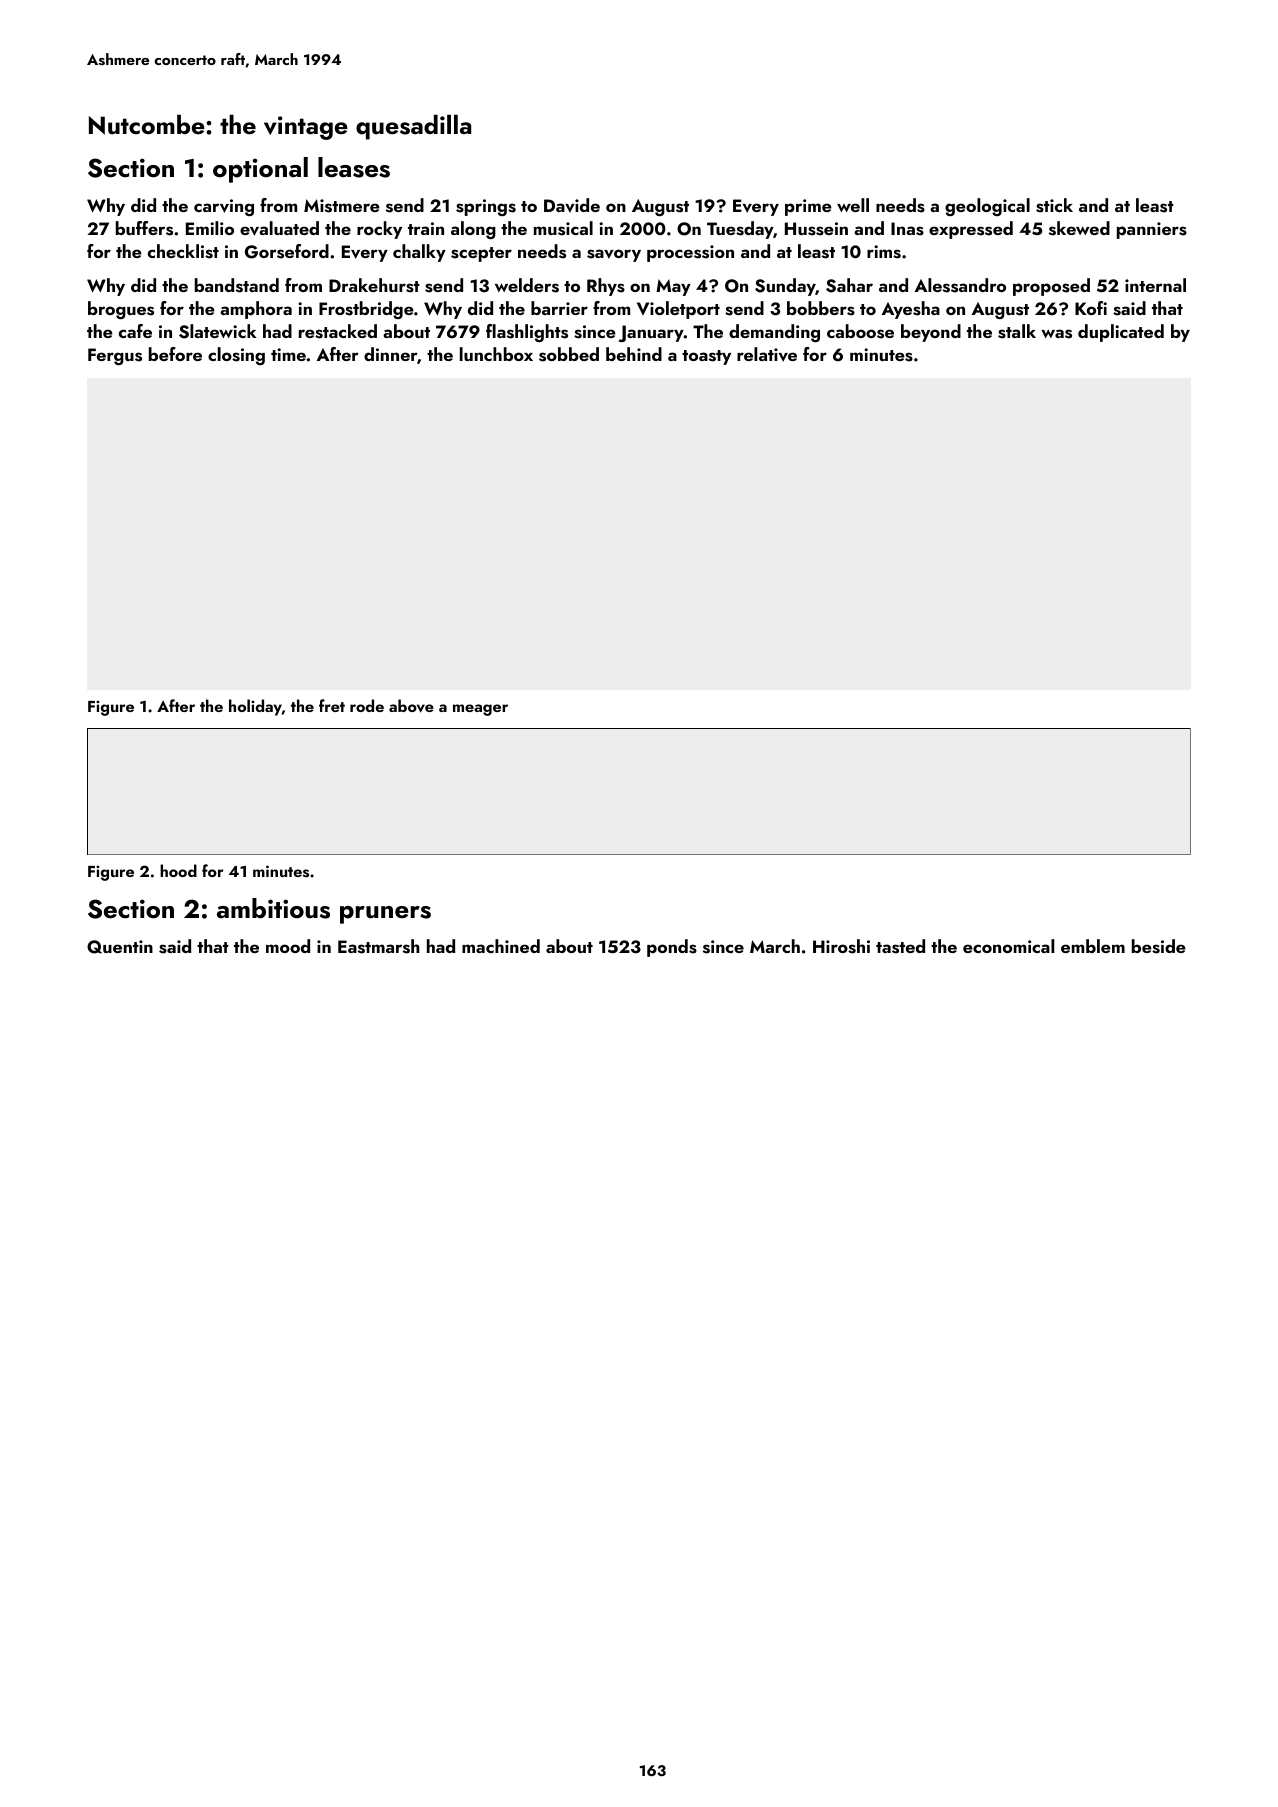 Image resolution: width=1278 pixels, height=1807 pixels. I want to click on holiday, so click(255, 707).
